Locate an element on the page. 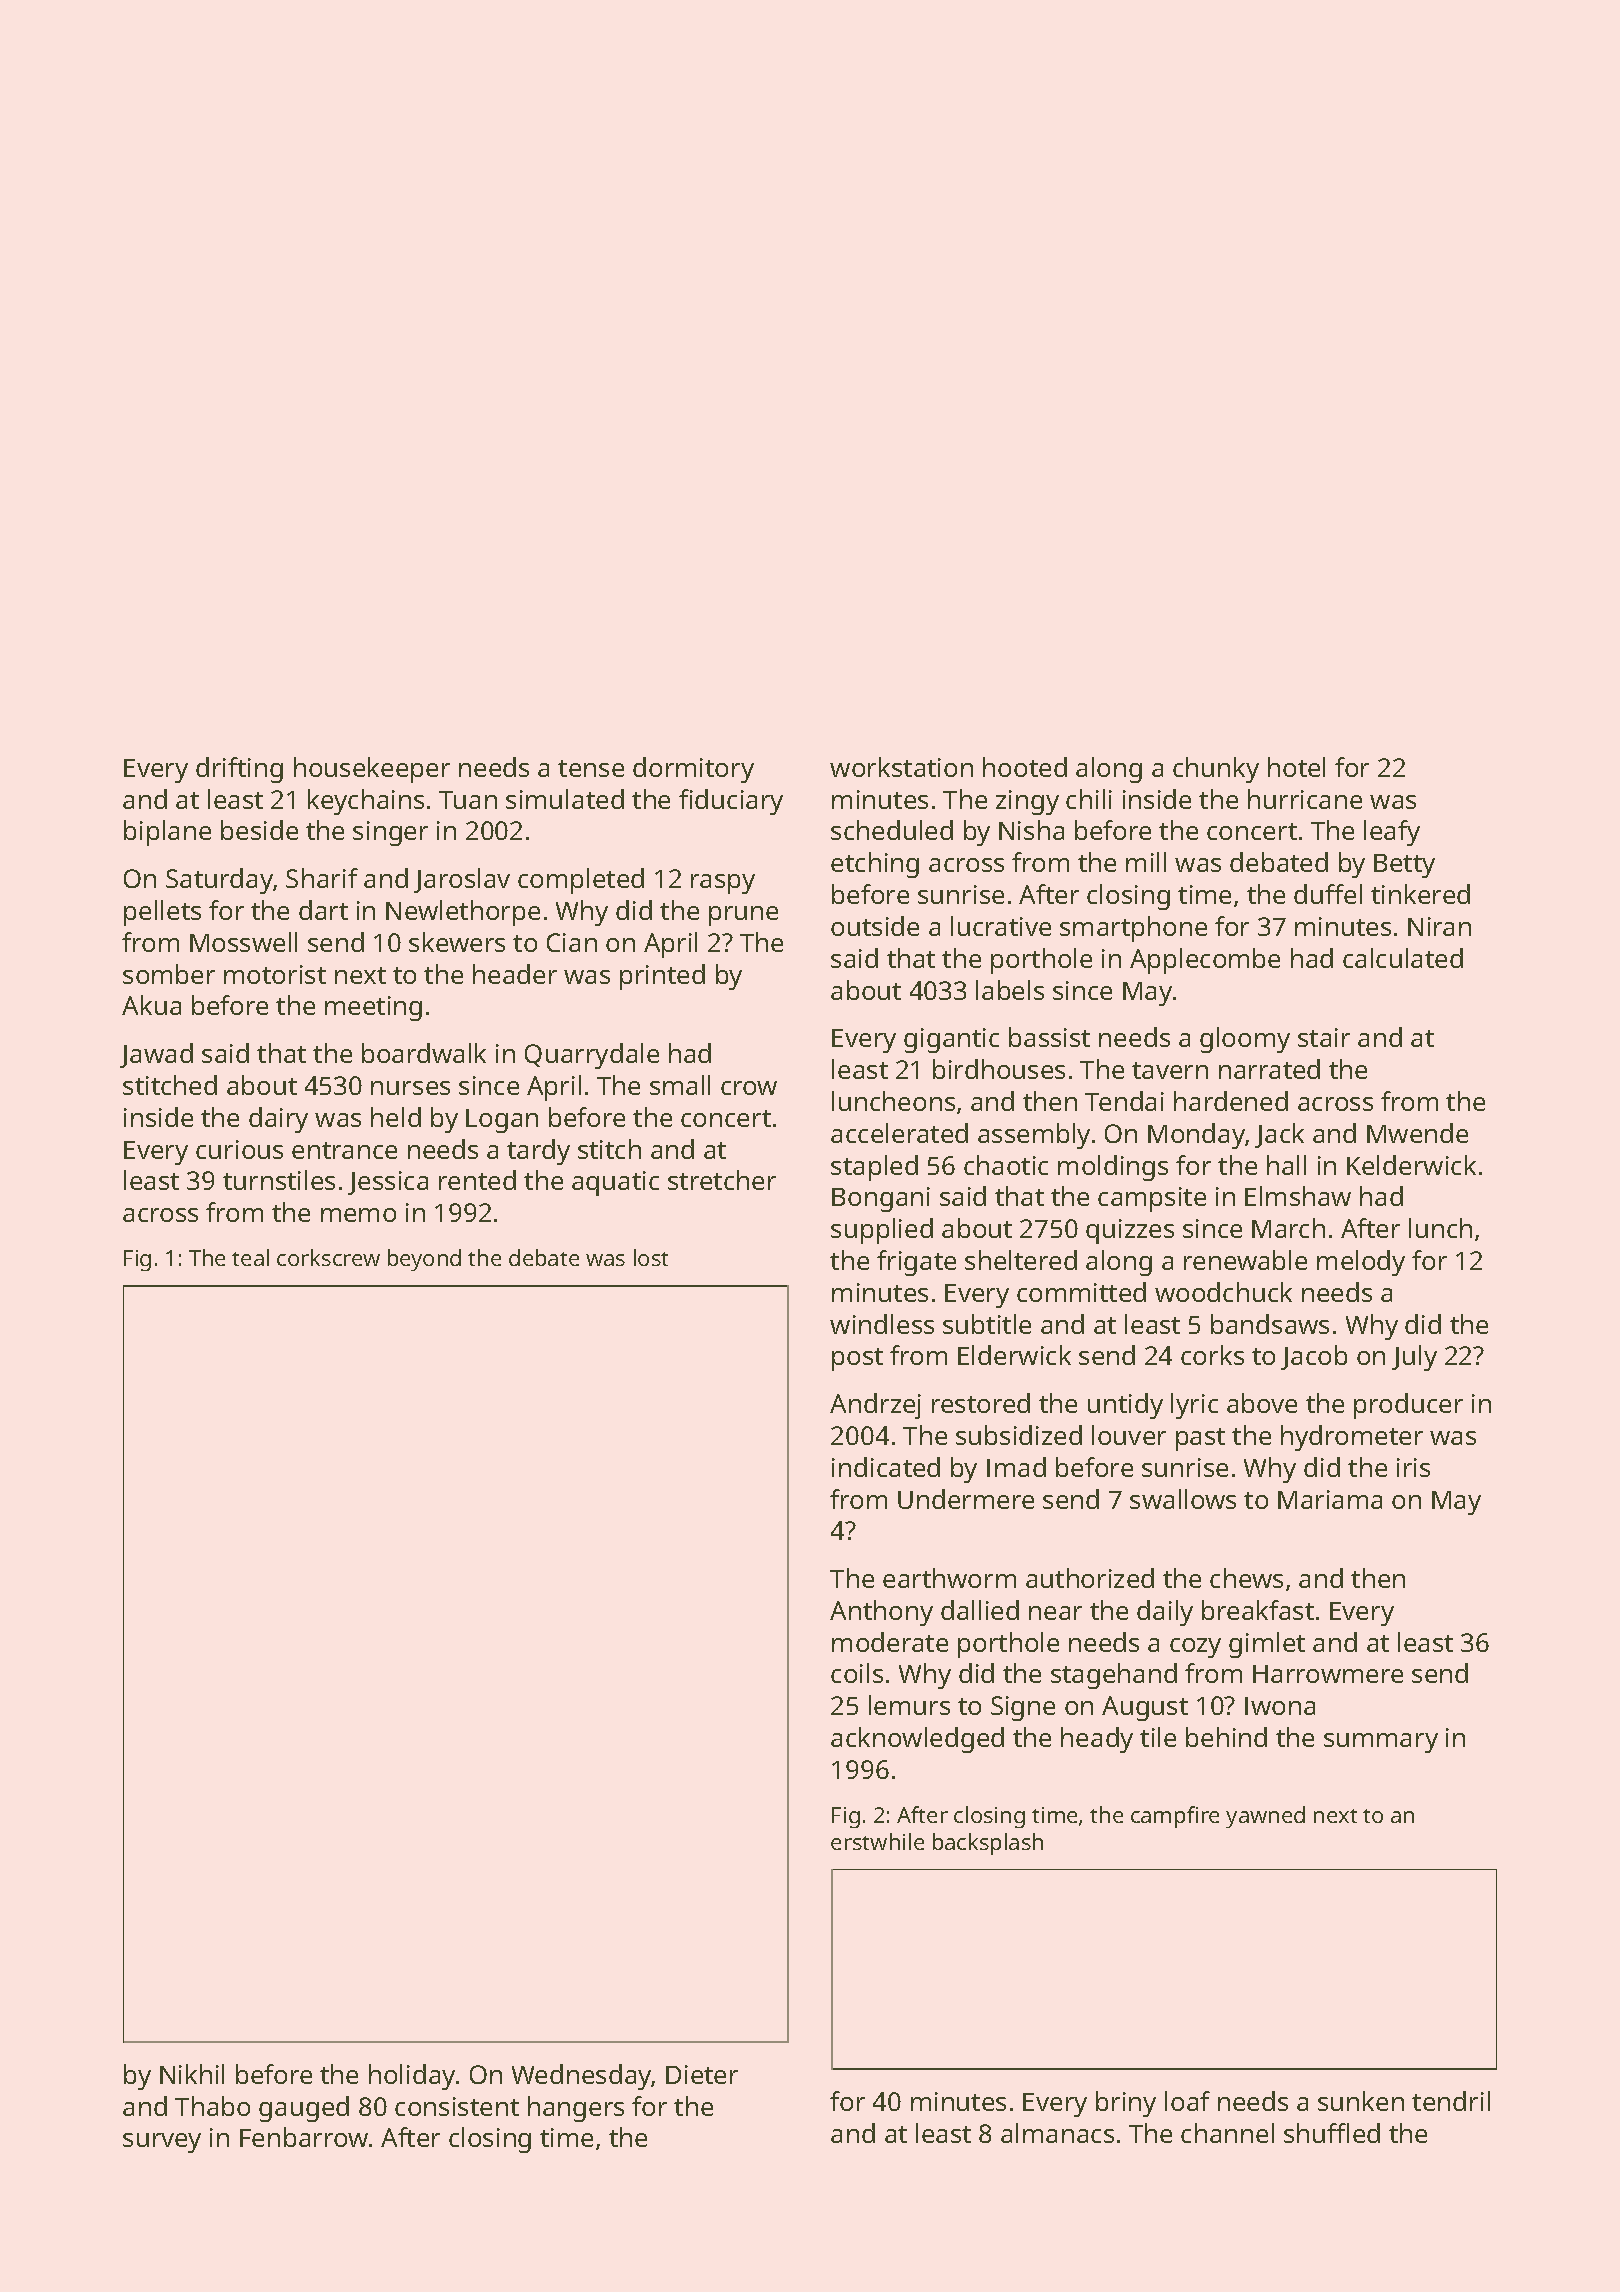 Image resolution: width=1620 pixels, height=2292 pixels. yawned is located at coordinates (1265, 1817).
